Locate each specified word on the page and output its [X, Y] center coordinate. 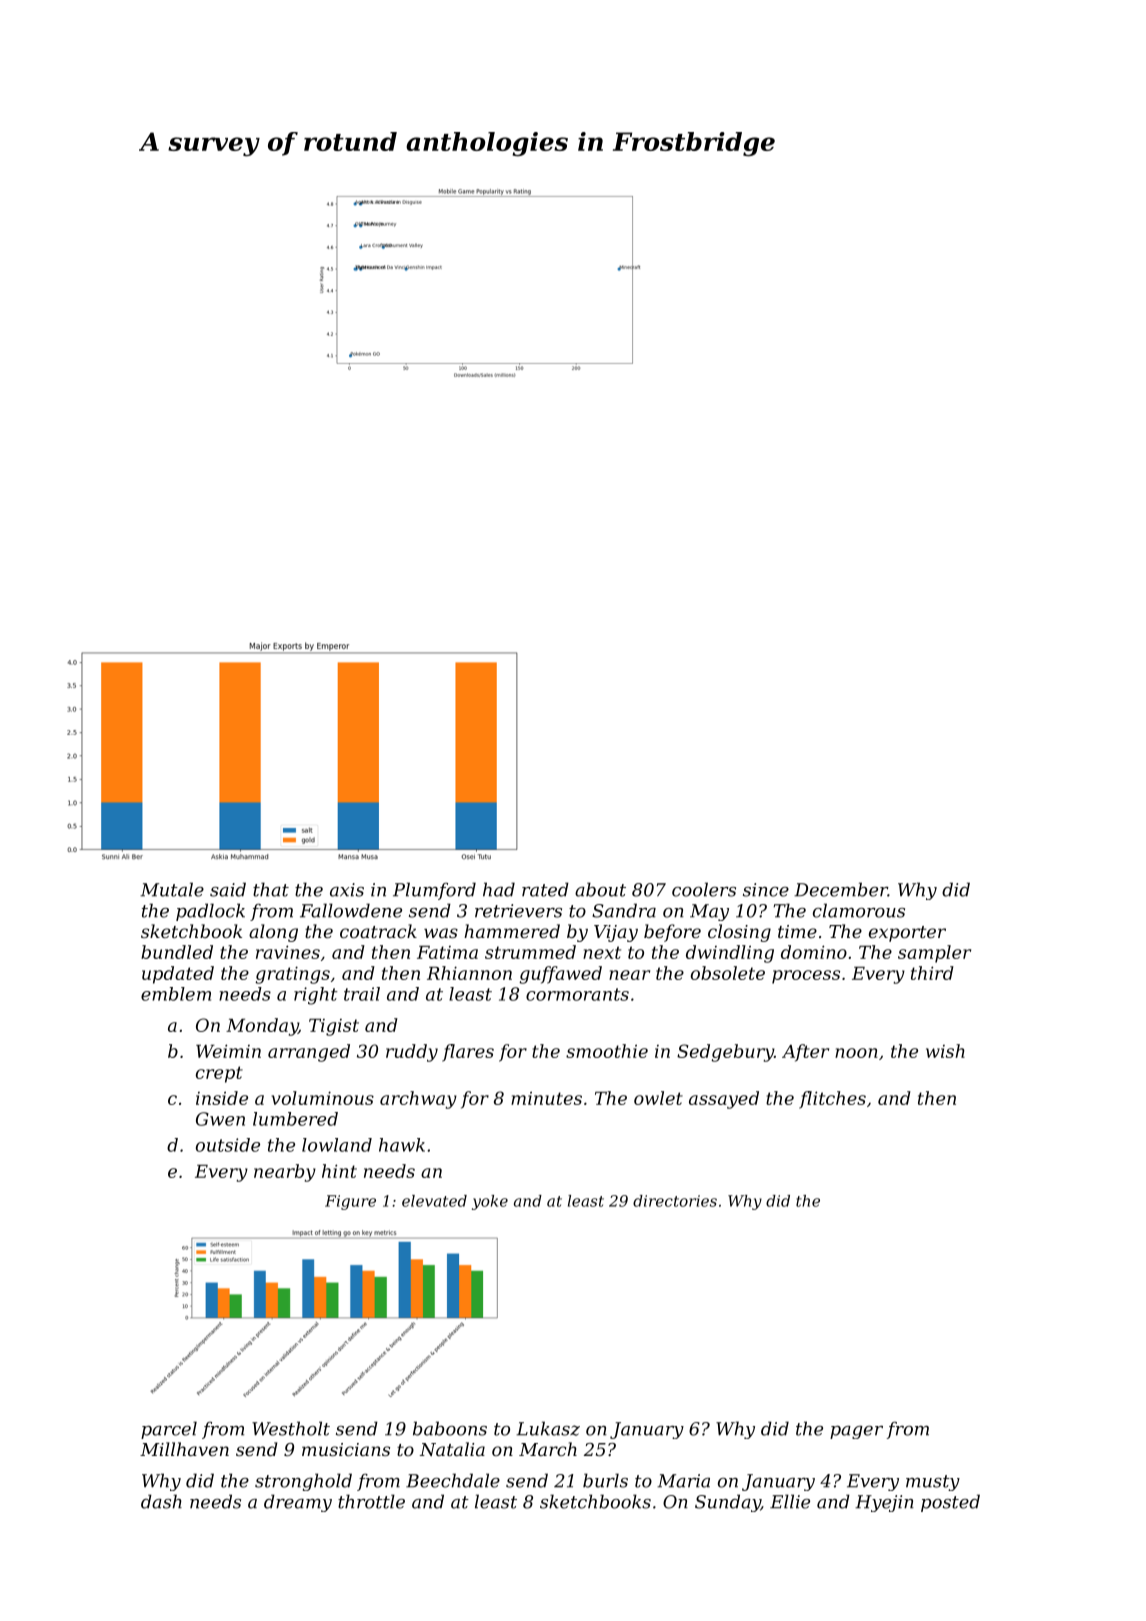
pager [856, 1432]
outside [228, 1145]
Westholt [291, 1428]
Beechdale [453, 1480]
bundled [177, 952]
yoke [490, 1202]
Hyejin [884, 1503]
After [805, 1053]
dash [161, 1501]
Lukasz [548, 1428]
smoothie [607, 1051]
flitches [832, 1100]
